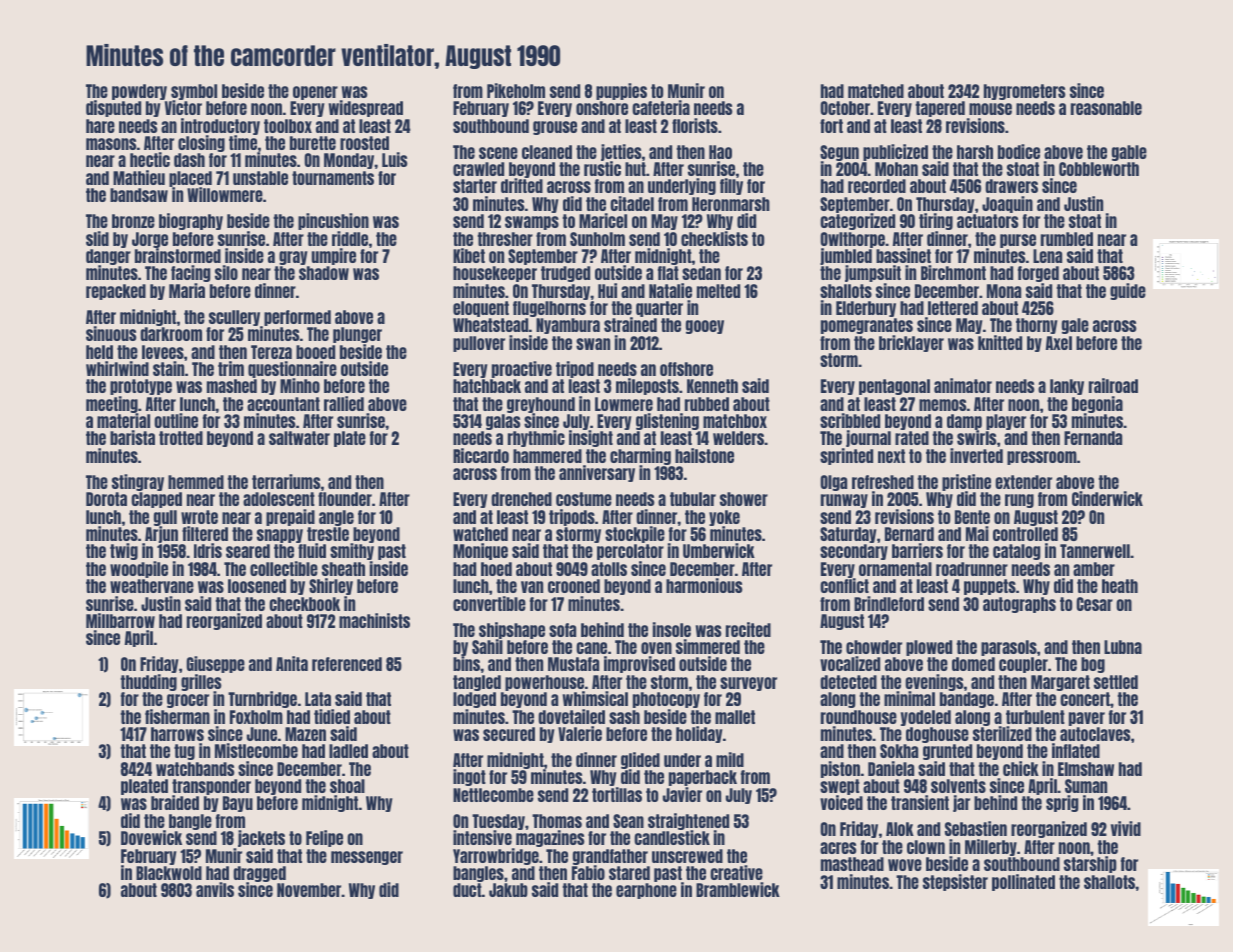  What do you see at coordinates (1024, 92) in the screenshot?
I see `hygrometers` at bounding box center [1024, 92].
